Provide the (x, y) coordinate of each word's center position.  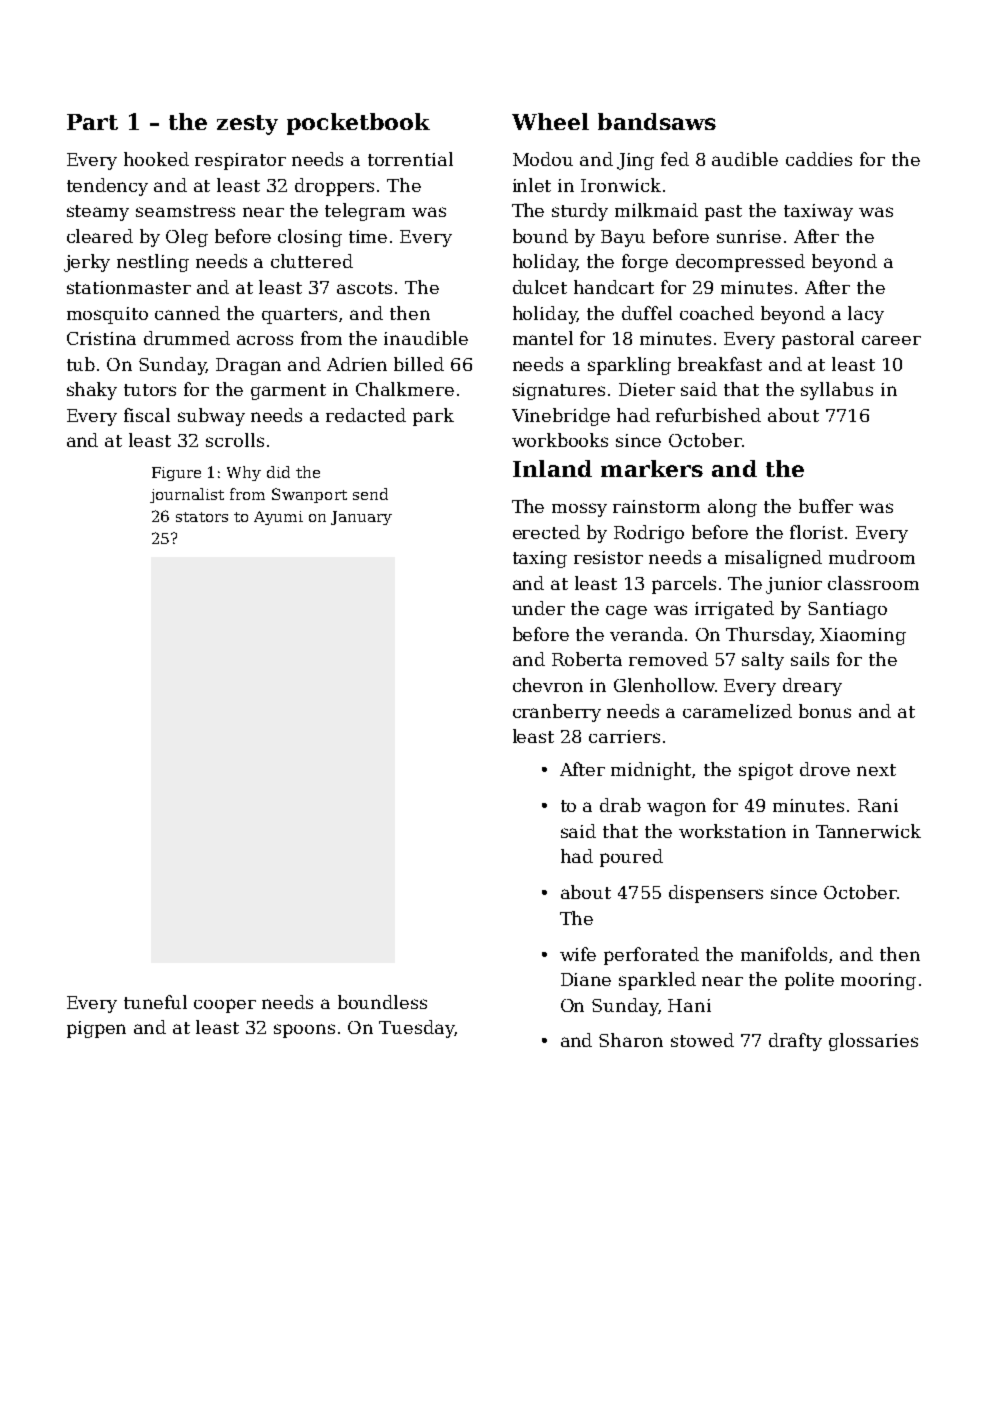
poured (631, 858)
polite (809, 981)
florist (816, 532)
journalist (187, 495)
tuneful (155, 1002)
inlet (532, 185)
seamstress (185, 211)
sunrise (749, 236)
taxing (540, 559)
